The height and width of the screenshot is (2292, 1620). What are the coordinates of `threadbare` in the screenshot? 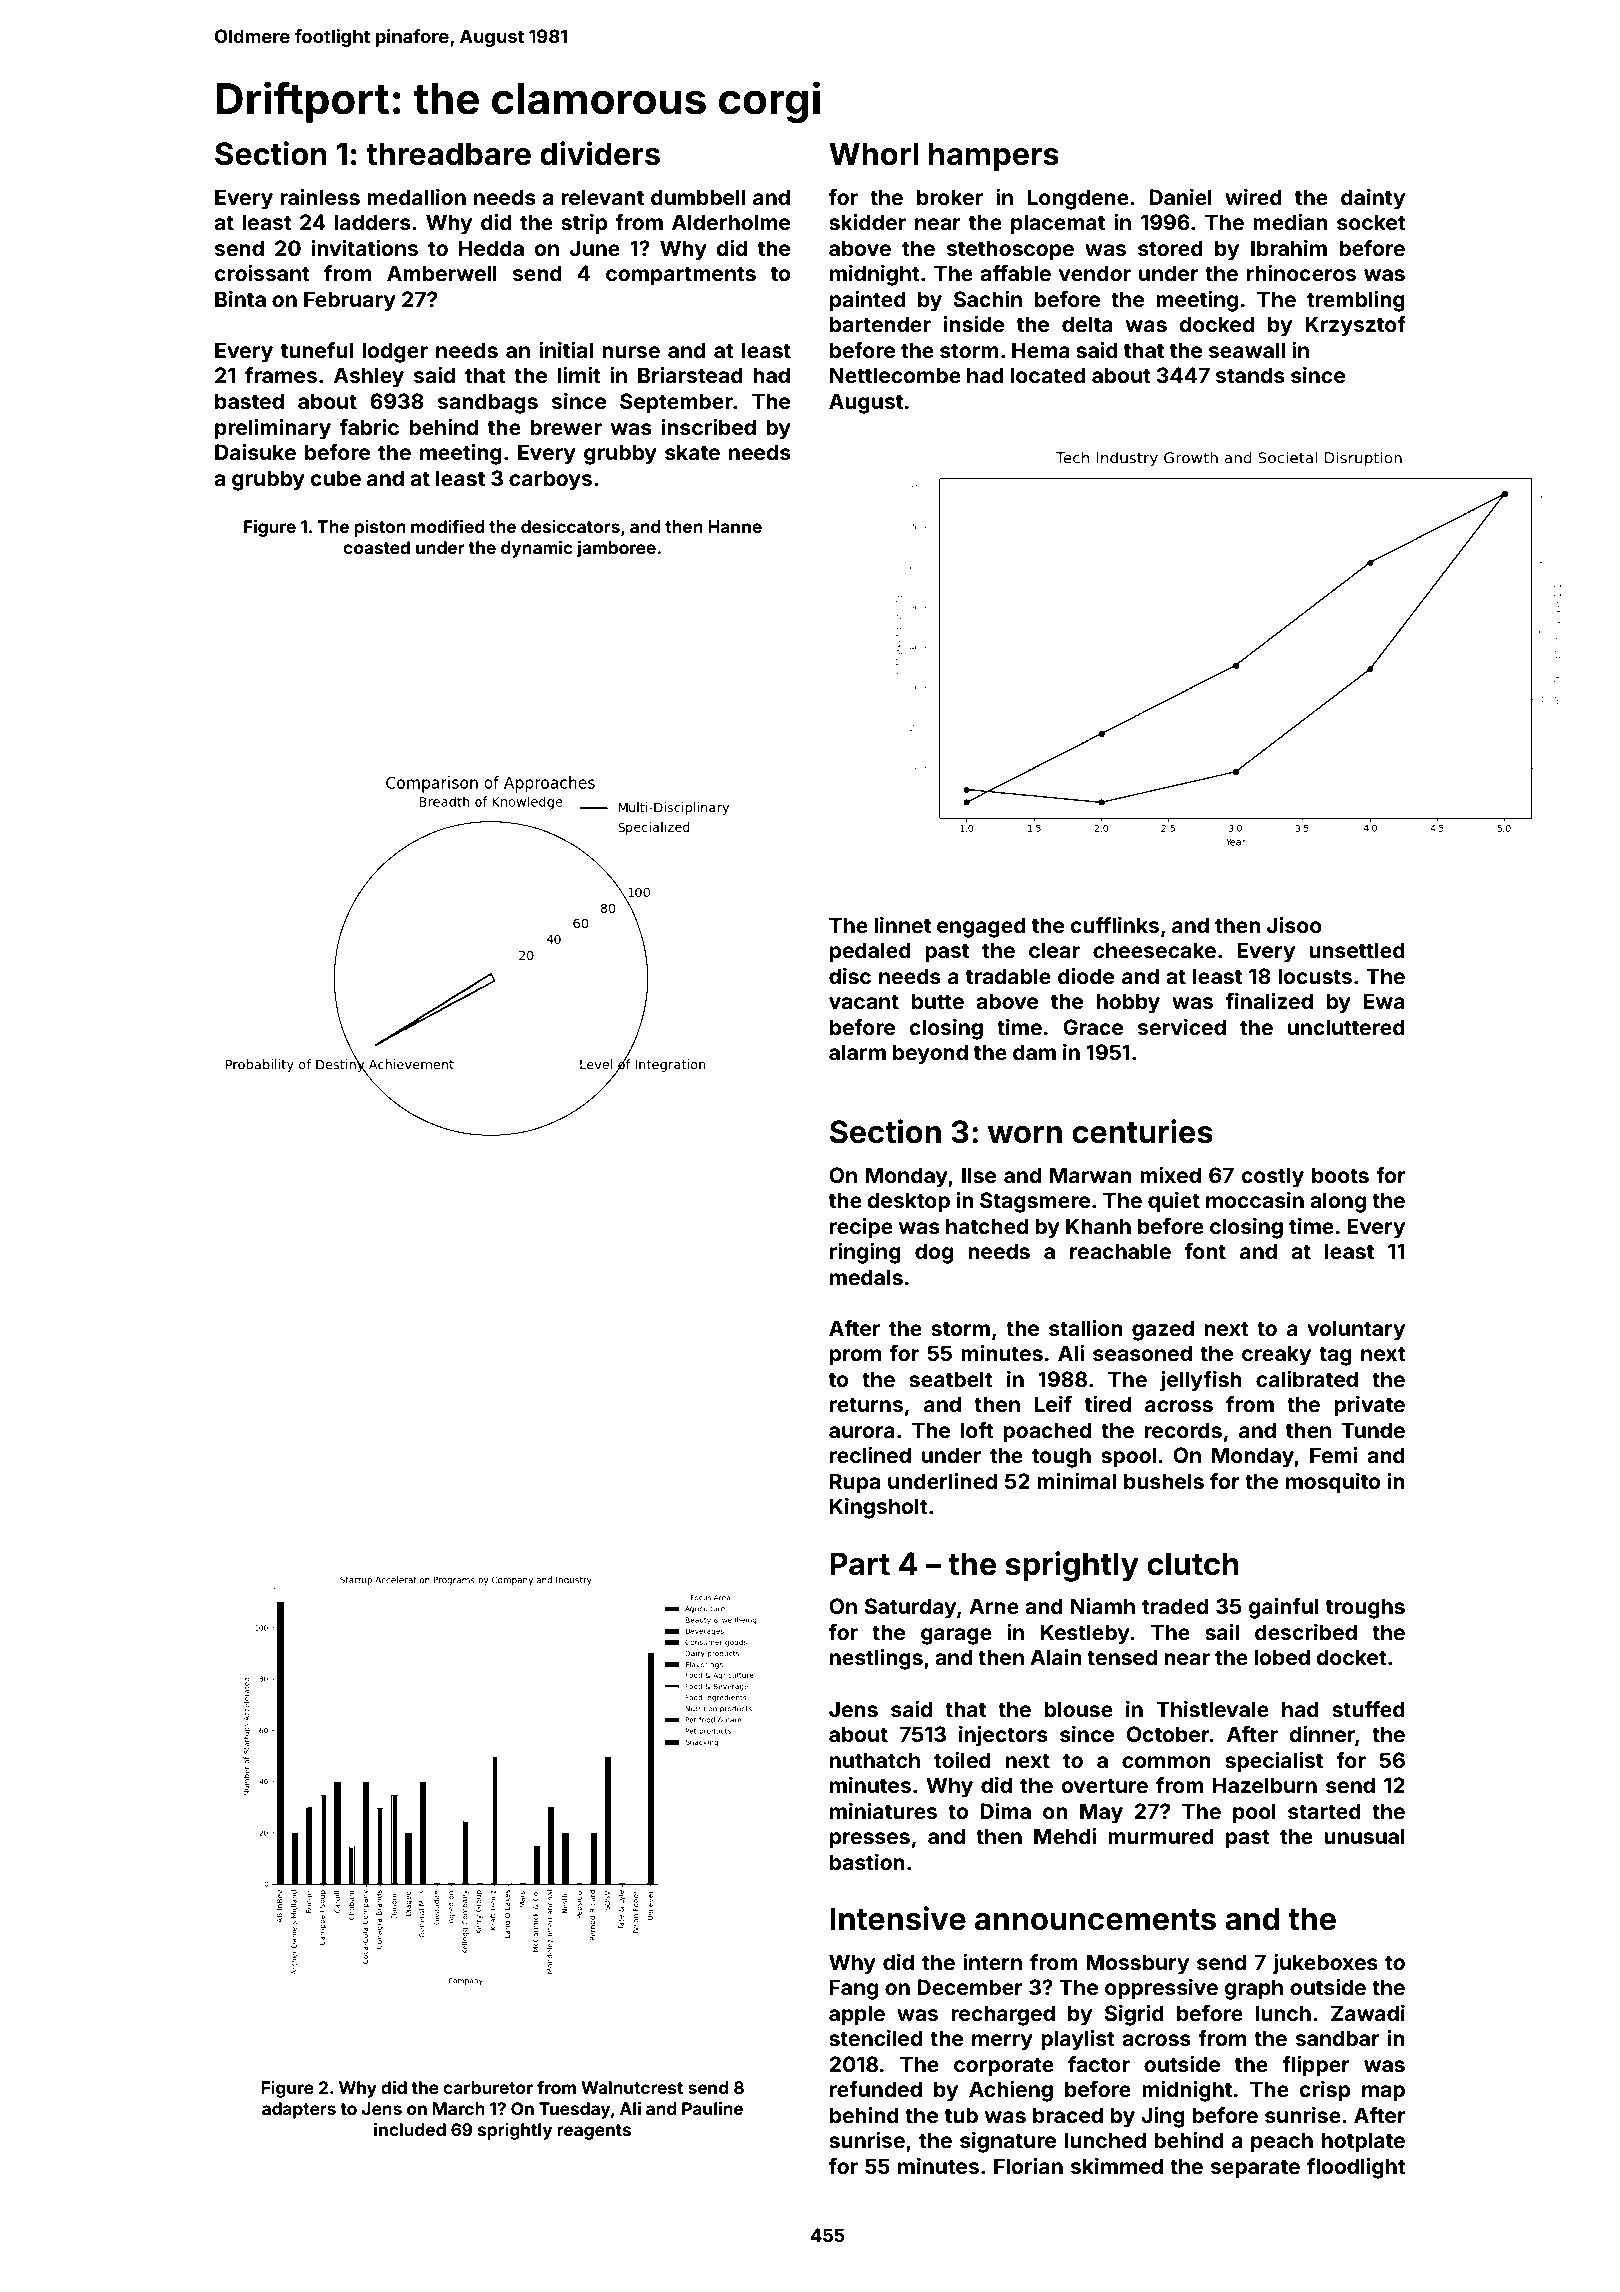 It's located at (448, 154).
